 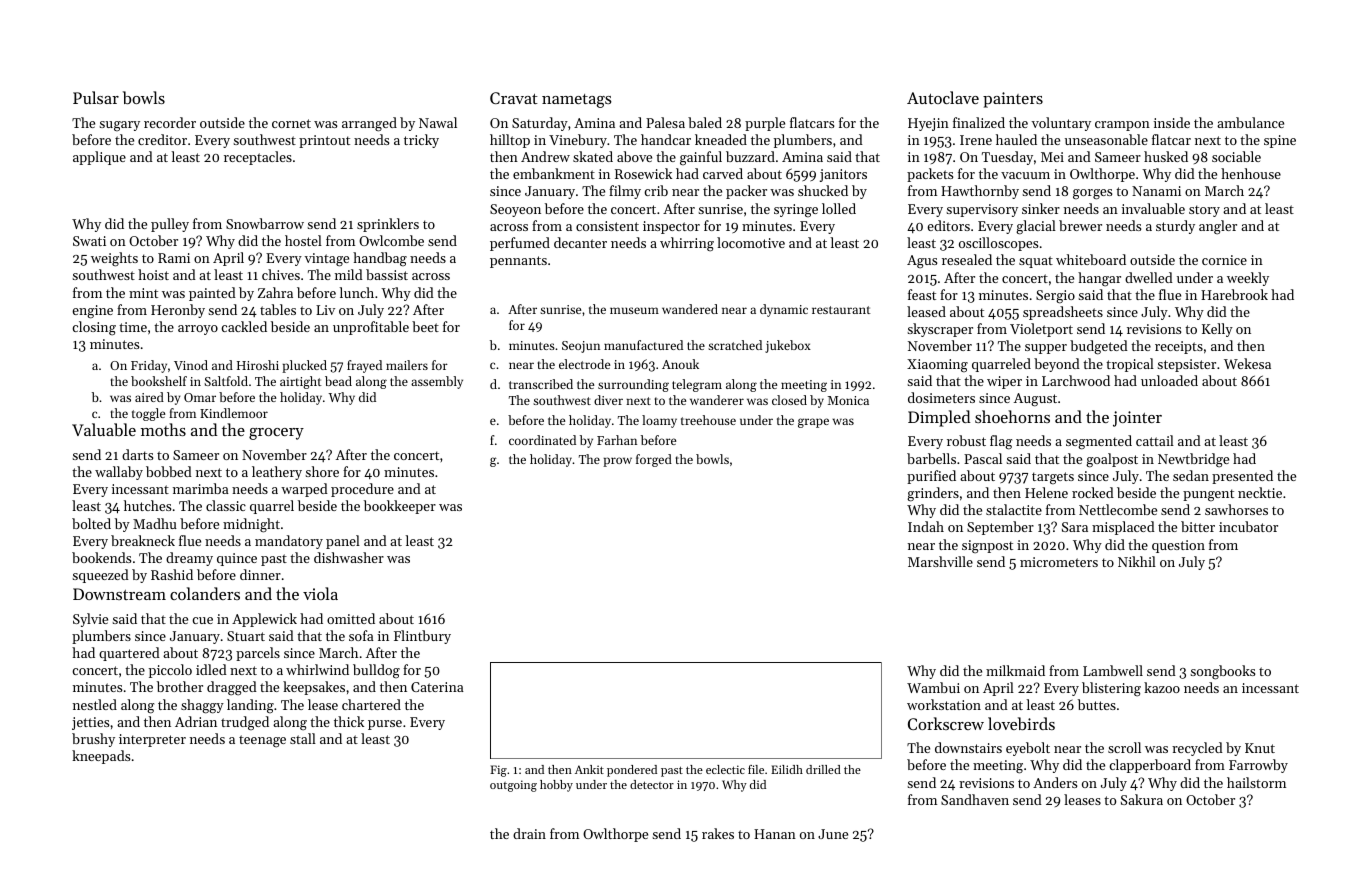 I want to click on Wambui, so click(x=933, y=687).
